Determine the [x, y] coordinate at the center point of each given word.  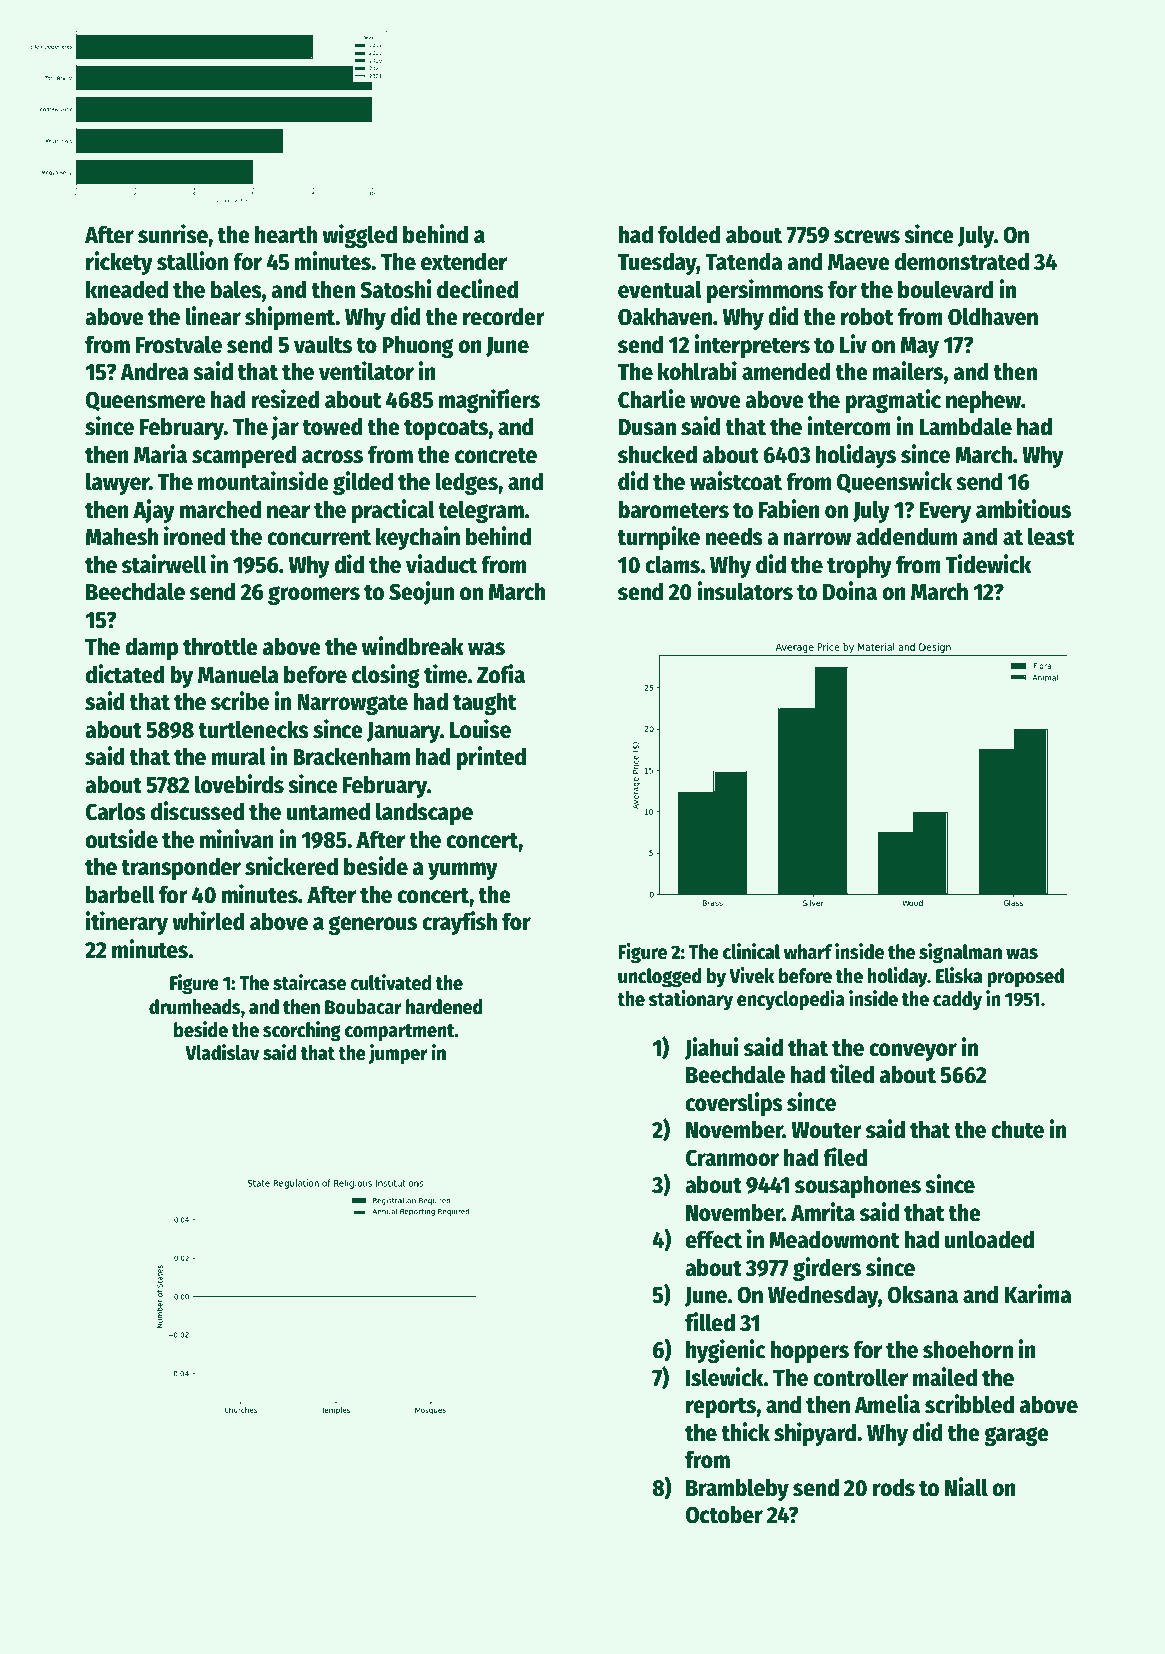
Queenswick [894, 482]
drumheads [195, 1007]
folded [689, 234]
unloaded [989, 1239]
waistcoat [736, 481]
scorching [302, 1031]
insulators [745, 591]
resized [285, 399]
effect [714, 1239]
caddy [957, 1000]
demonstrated [962, 261]
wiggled [359, 236]
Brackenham [351, 756]
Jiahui [711, 1048]
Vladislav [222, 1052]
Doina [850, 591]
